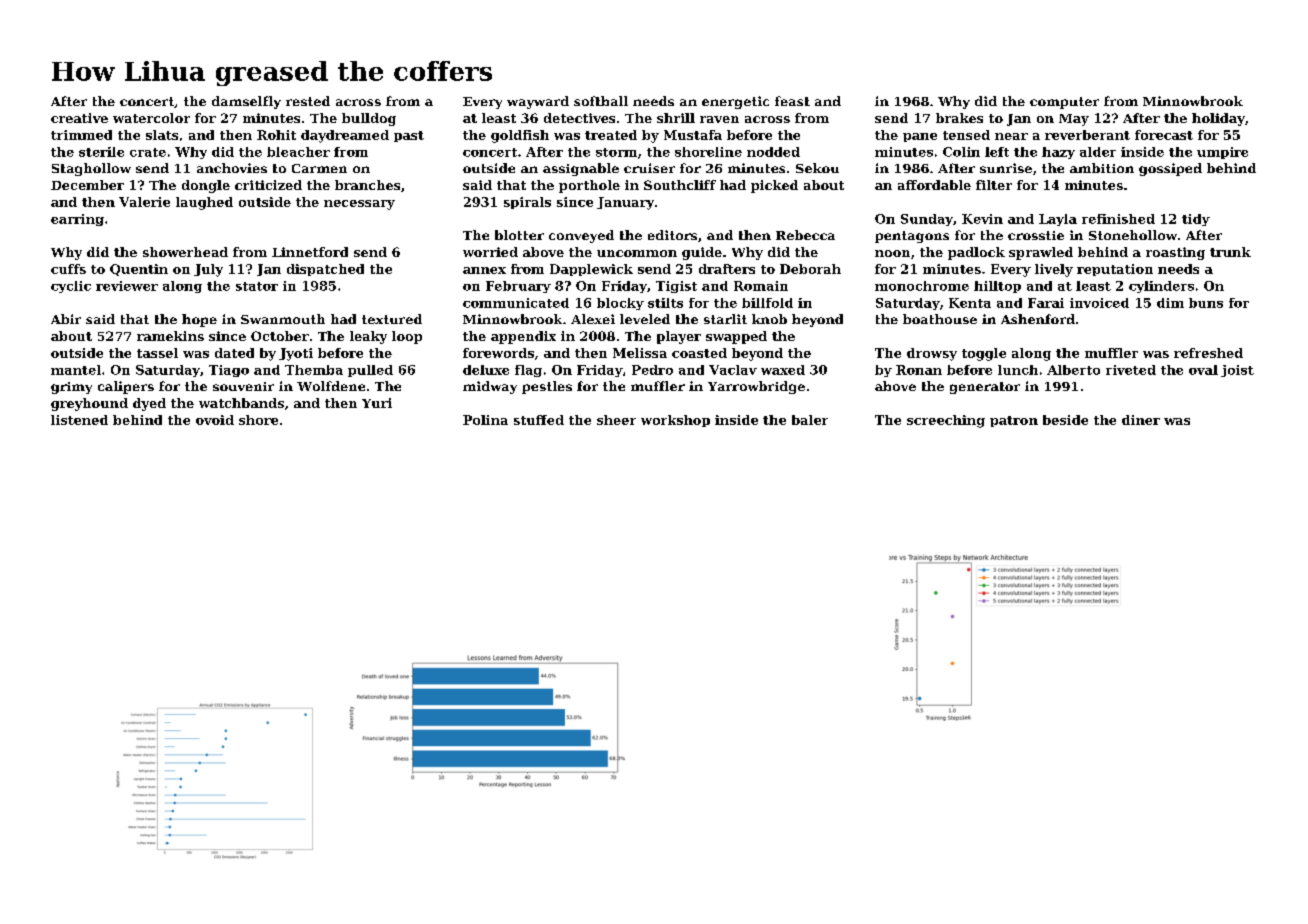 The height and width of the document is (924, 1308). Describe the element at coordinates (162, 135) in the document. I see `slats` at that location.
